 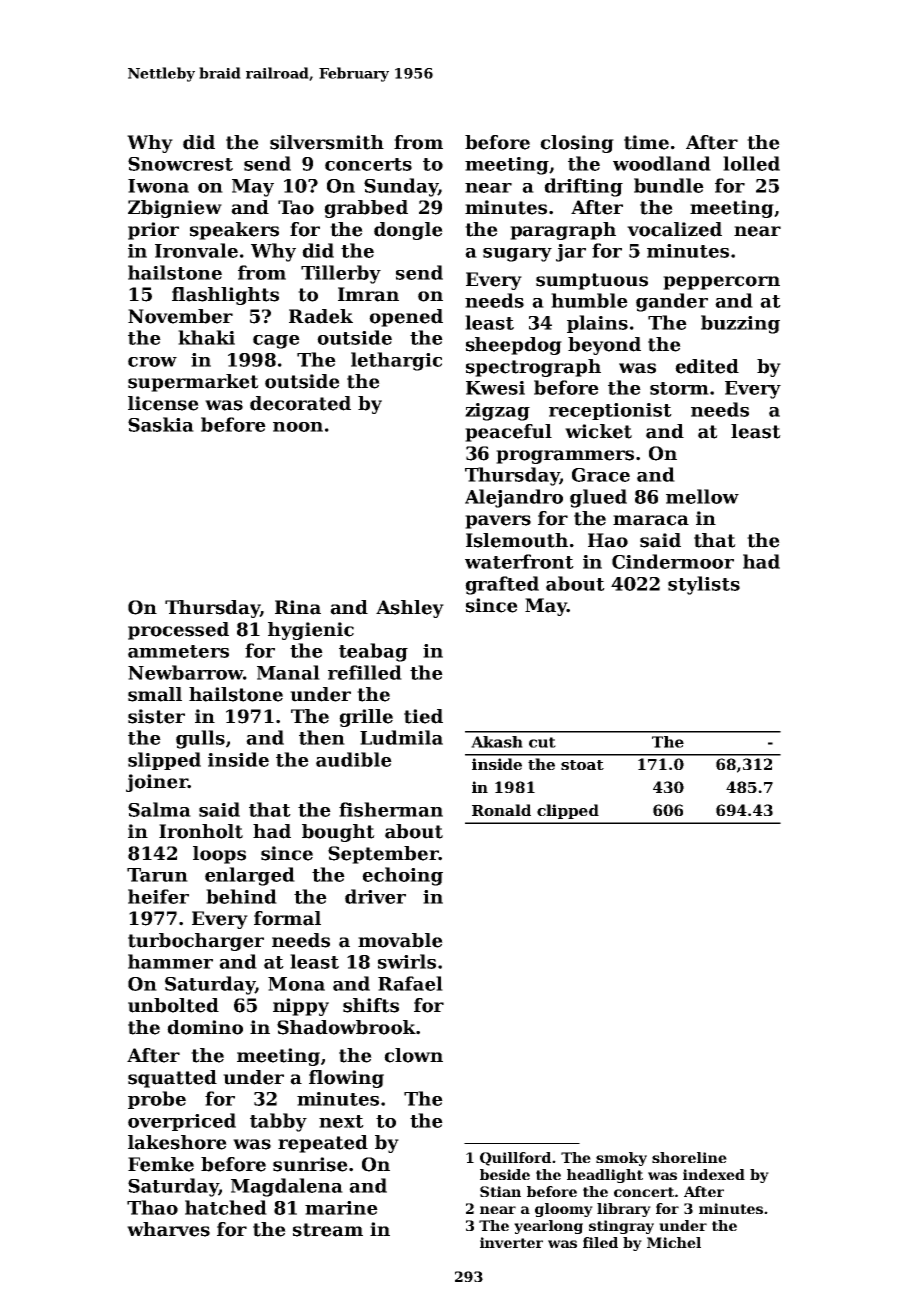 I want to click on Ironholt, so click(x=201, y=831).
